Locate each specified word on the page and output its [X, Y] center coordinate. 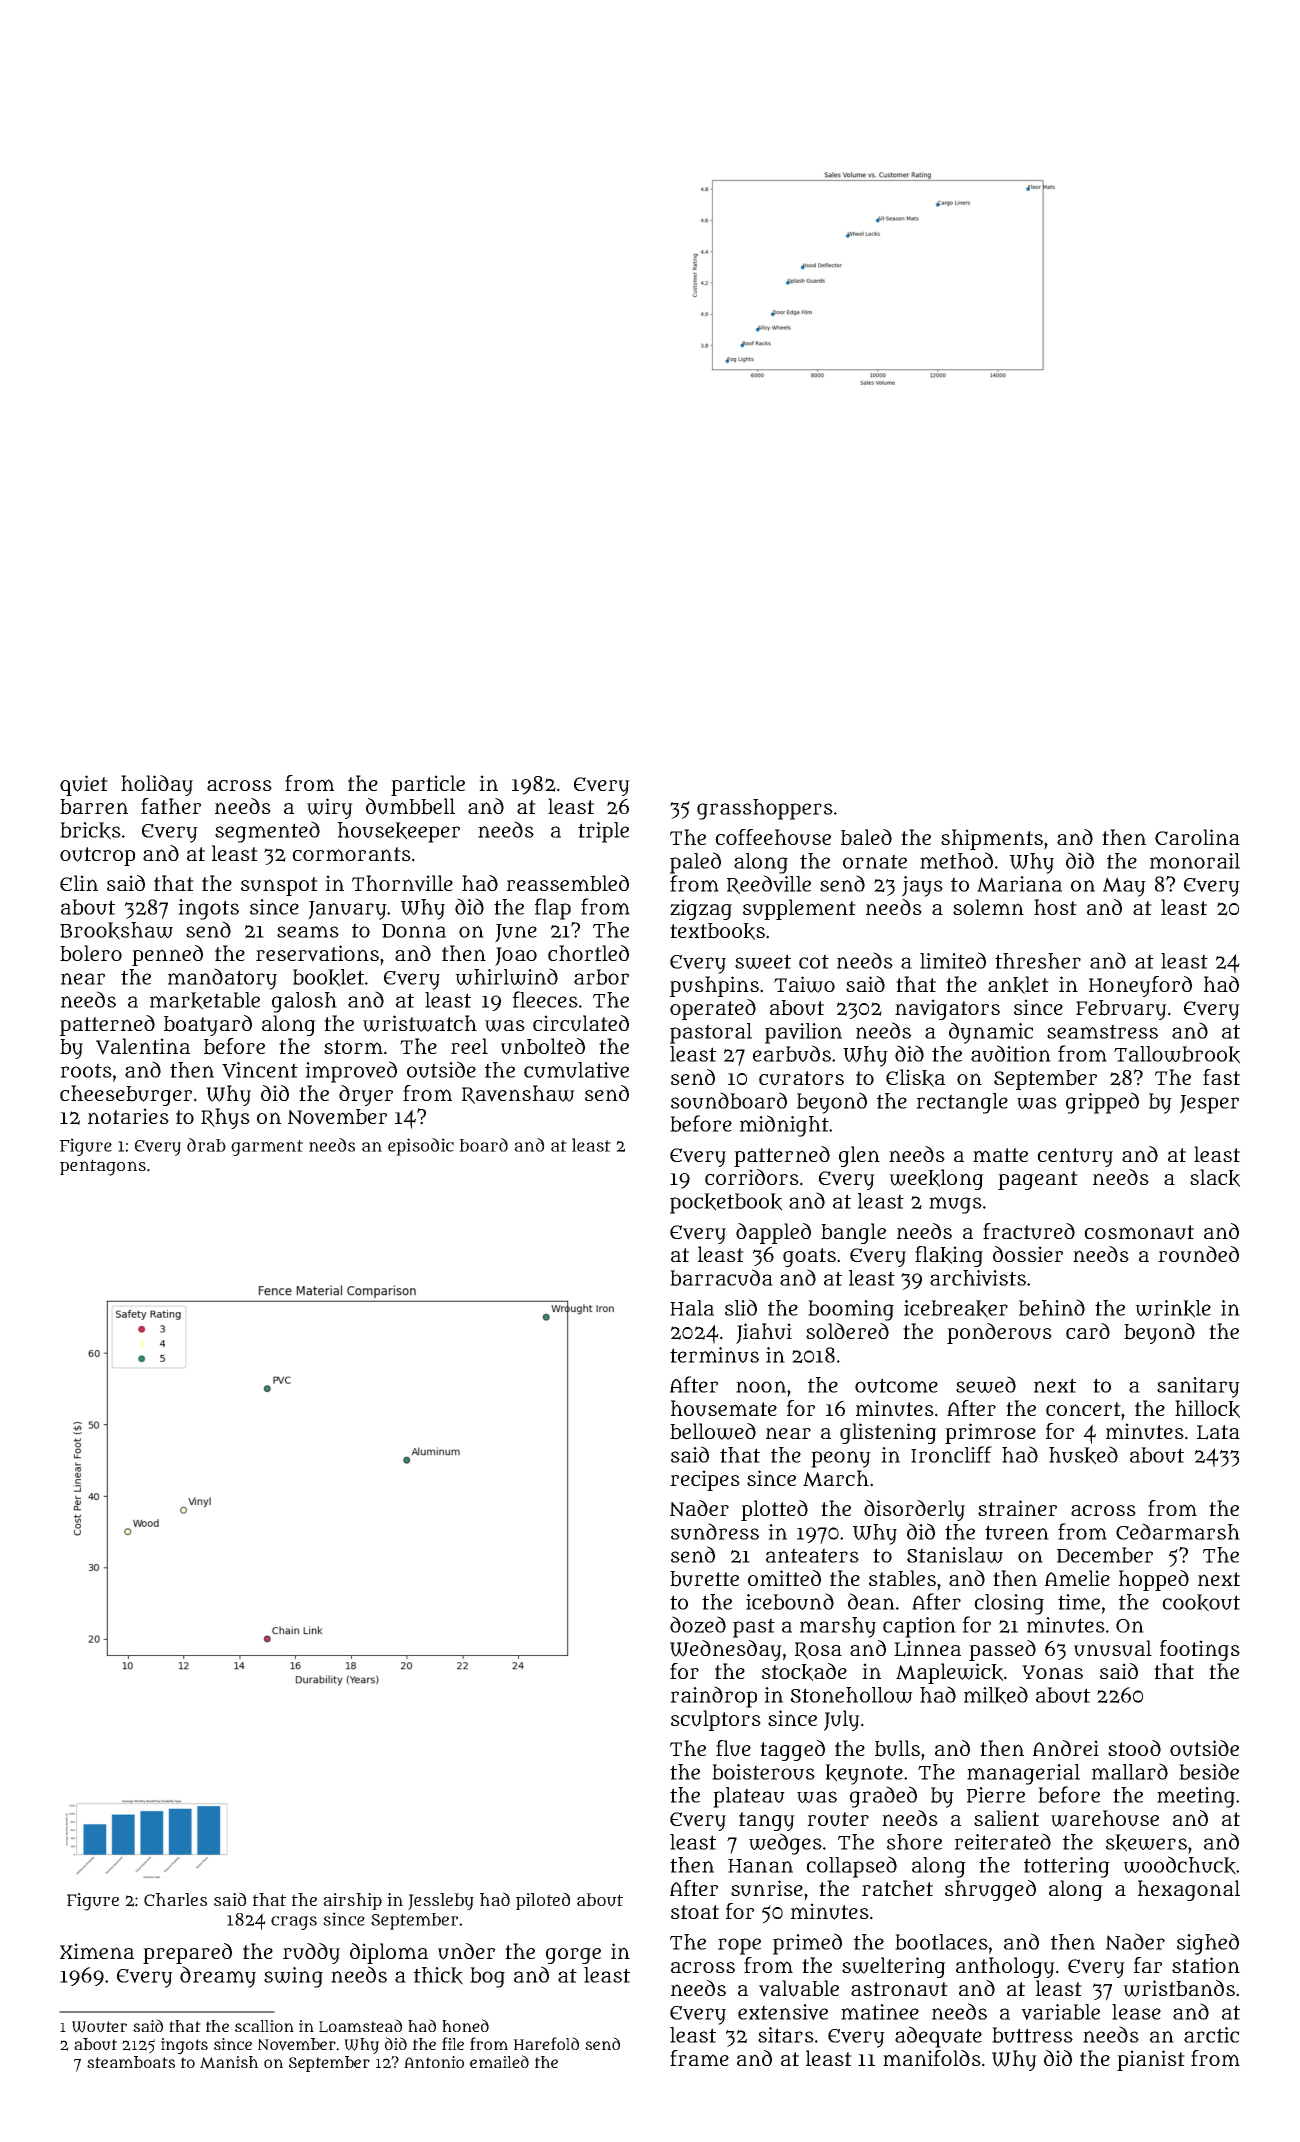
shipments [992, 839]
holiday [157, 785]
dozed [698, 1624]
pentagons [103, 1167]
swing [293, 1977]
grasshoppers [765, 809]
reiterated [1002, 1841]
